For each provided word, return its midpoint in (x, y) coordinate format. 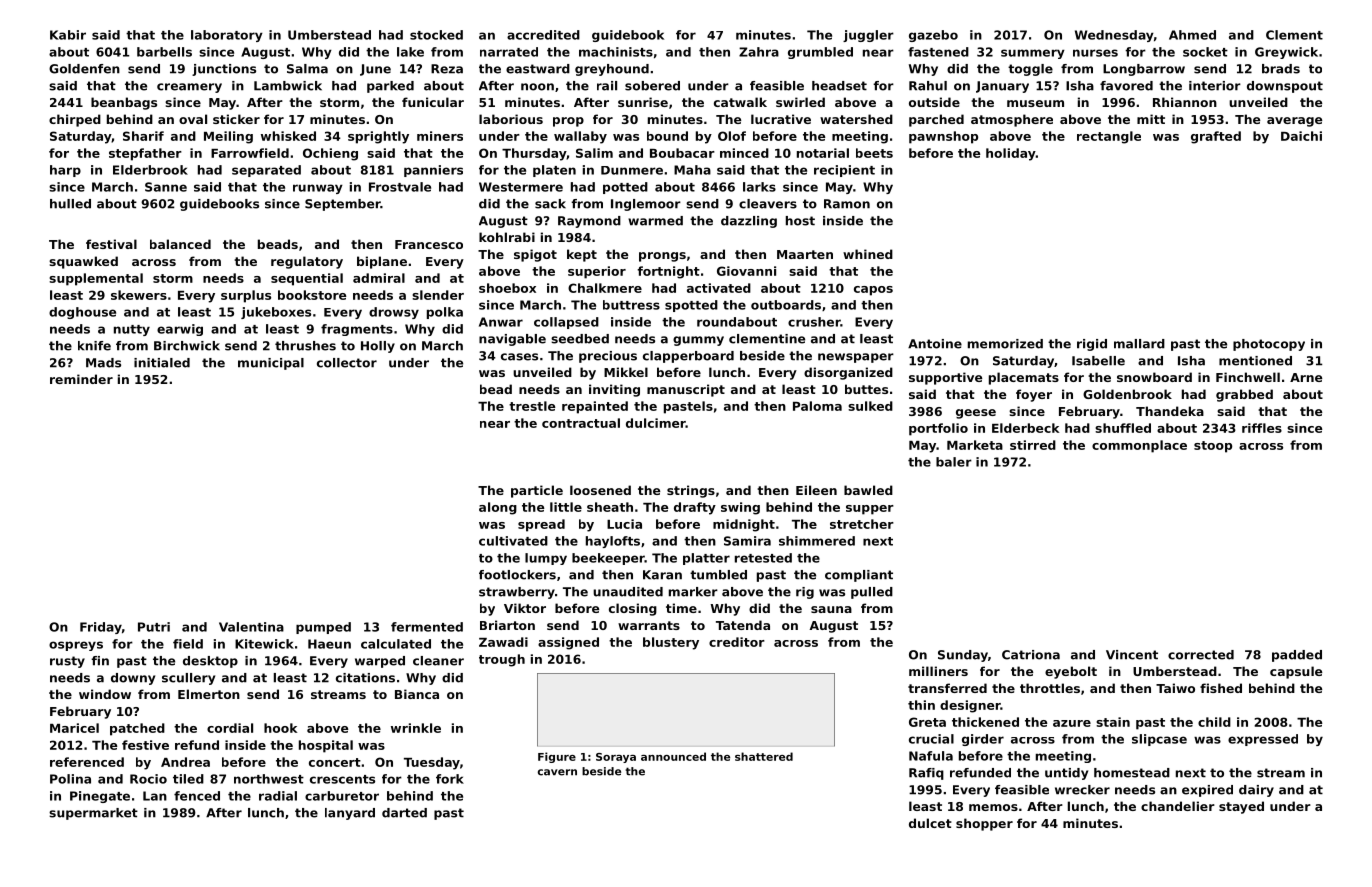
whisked (288, 136)
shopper (984, 824)
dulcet (930, 823)
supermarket (93, 814)
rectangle (1109, 137)
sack (550, 204)
